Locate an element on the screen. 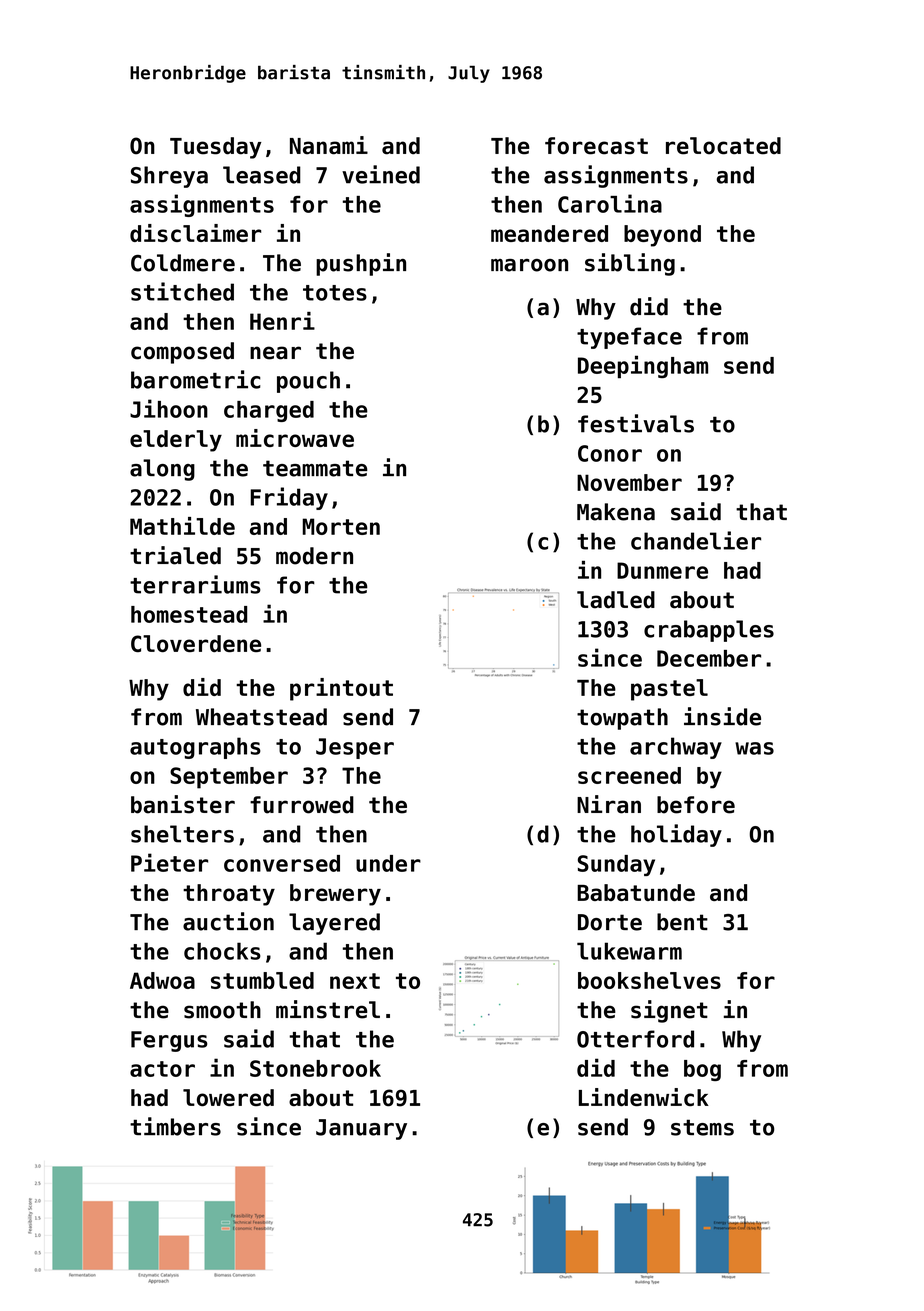 The image size is (924, 1311). relocated is located at coordinates (723, 146).
